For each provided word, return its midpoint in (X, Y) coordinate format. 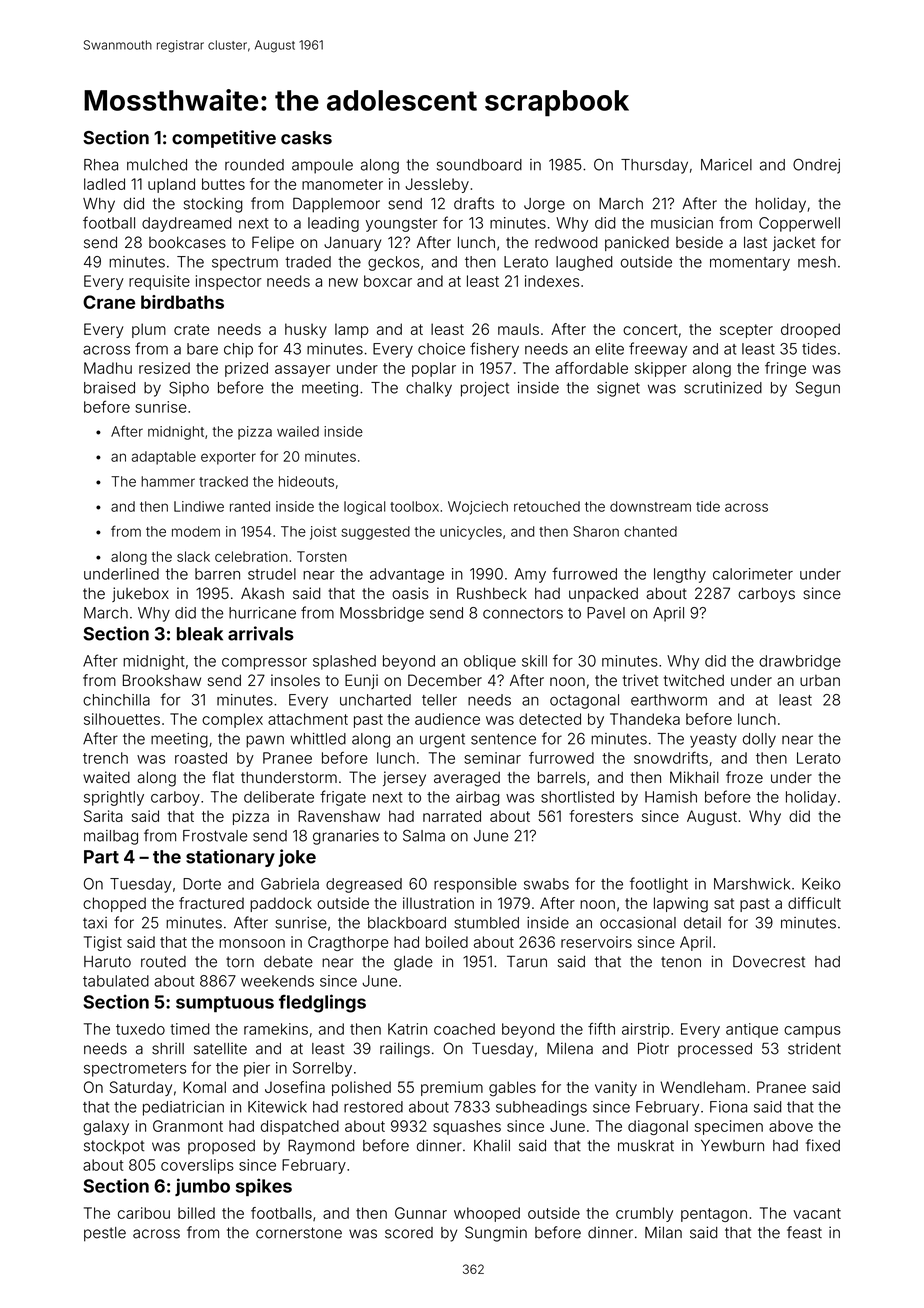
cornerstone (299, 1233)
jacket (794, 243)
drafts (474, 203)
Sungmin (496, 1234)
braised (109, 388)
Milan (663, 1232)
